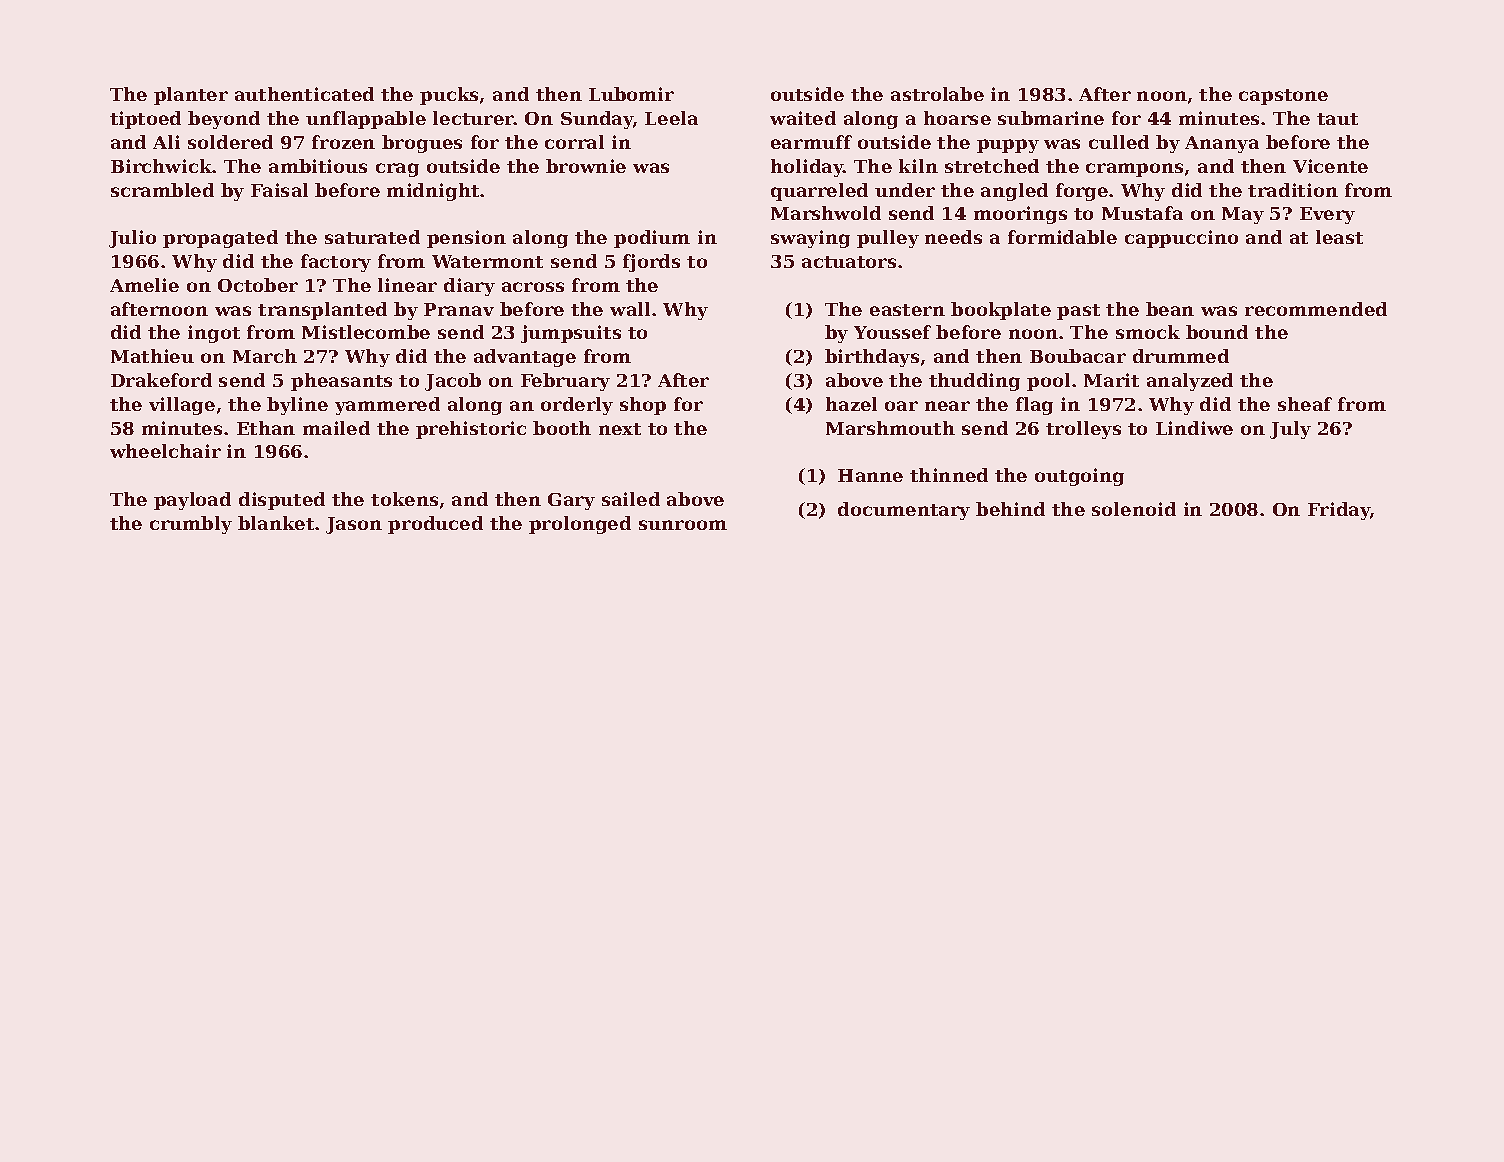  What do you see at coordinates (161, 380) in the screenshot?
I see `Drakeford` at bounding box center [161, 380].
